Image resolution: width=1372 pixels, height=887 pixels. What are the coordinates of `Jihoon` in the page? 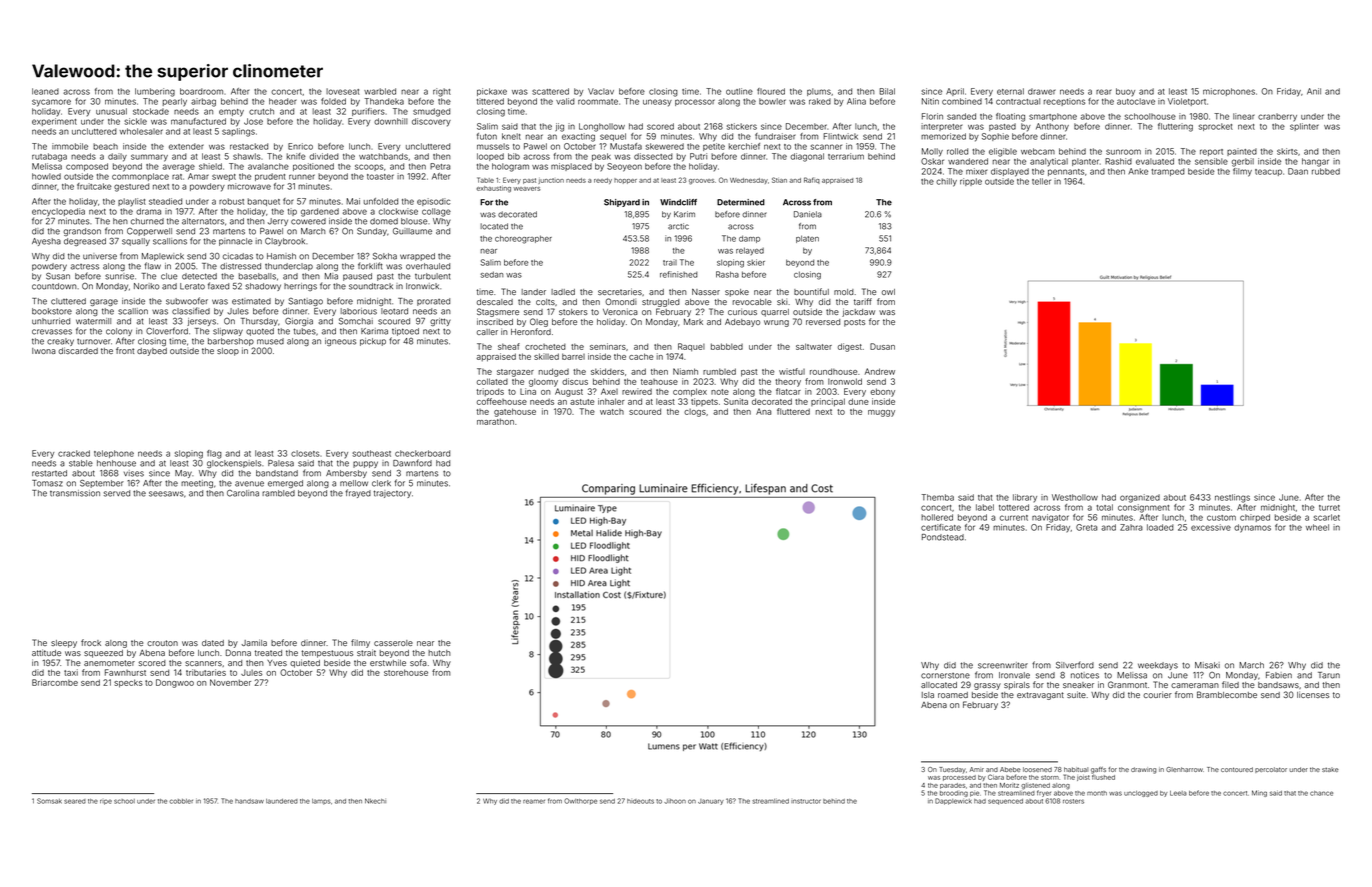 It's located at (675, 801).
